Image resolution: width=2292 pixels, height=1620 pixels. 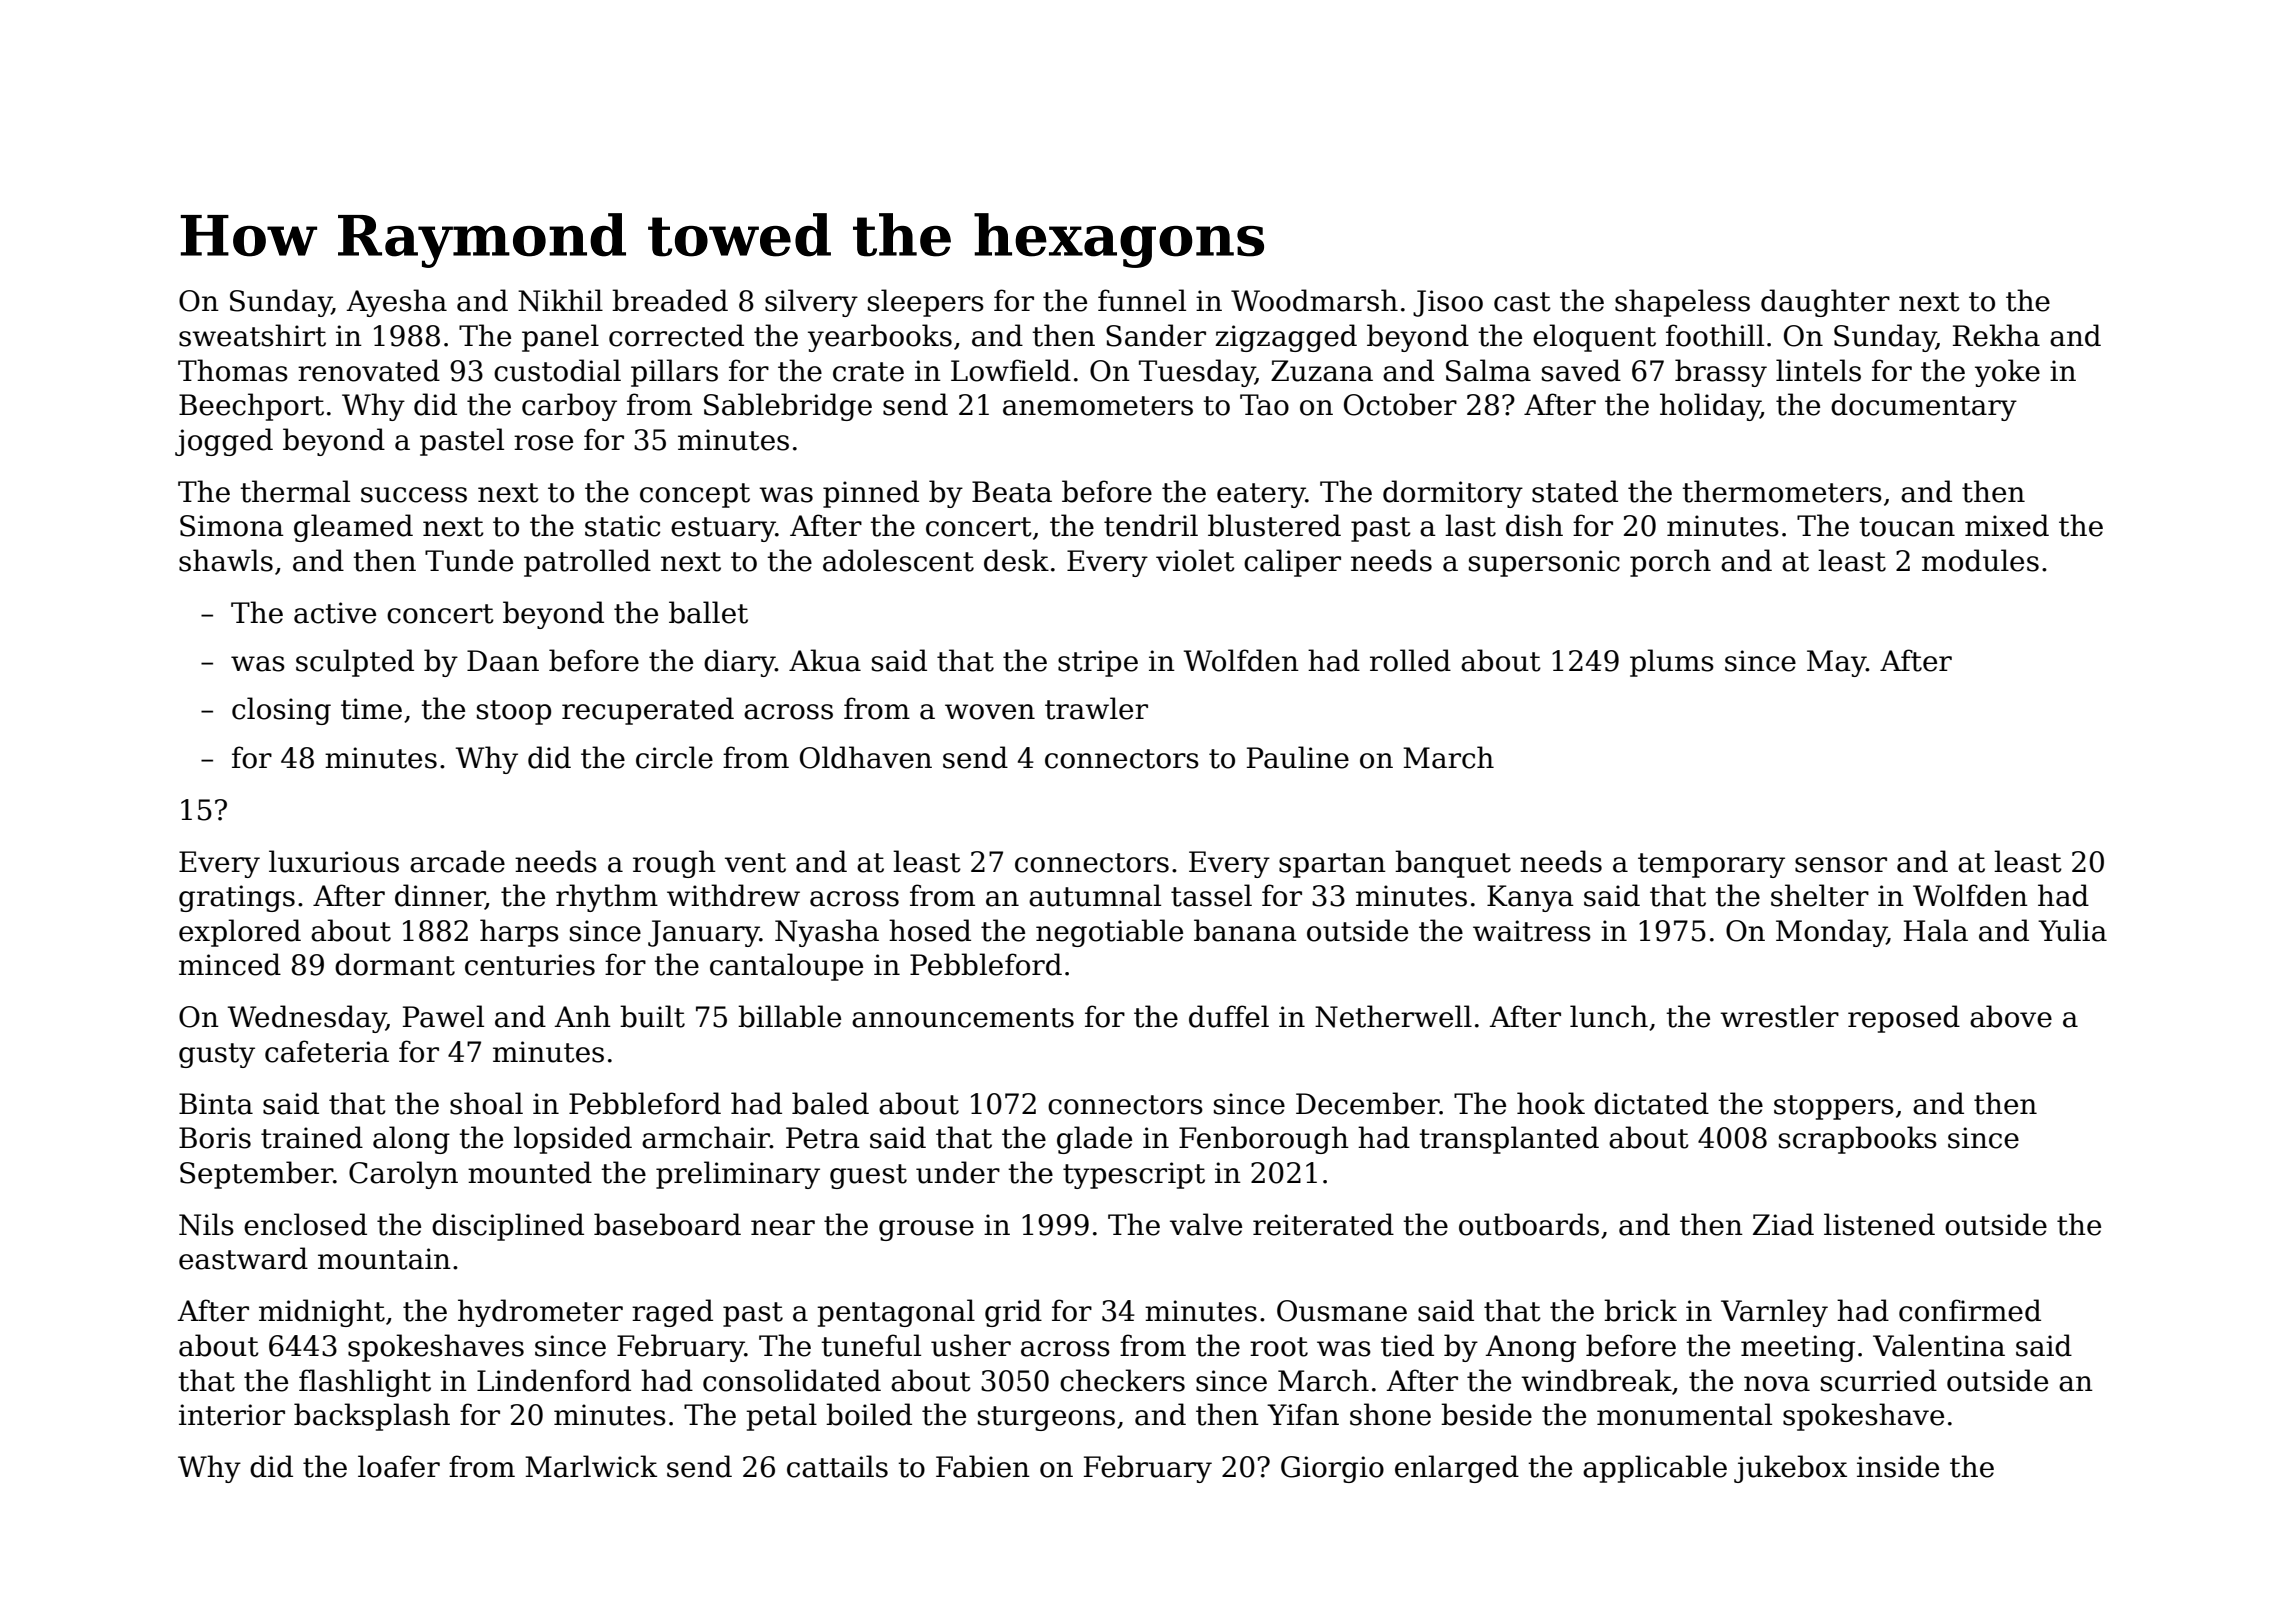 What do you see at coordinates (1098, 663) in the screenshot?
I see `stripe` at bounding box center [1098, 663].
